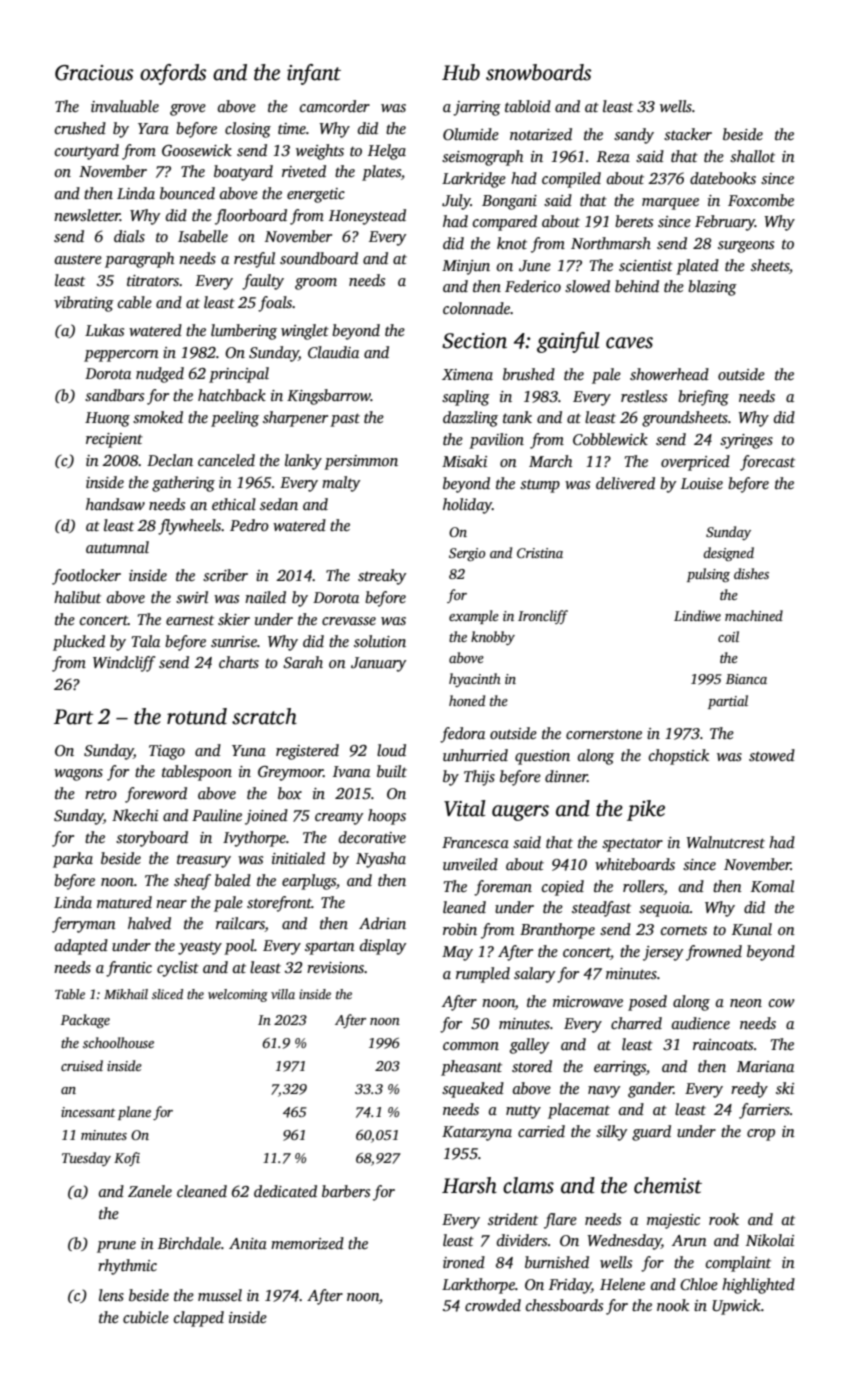 The height and width of the screenshot is (1400, 849). I want to click on Thijs, so click(479, 778).
